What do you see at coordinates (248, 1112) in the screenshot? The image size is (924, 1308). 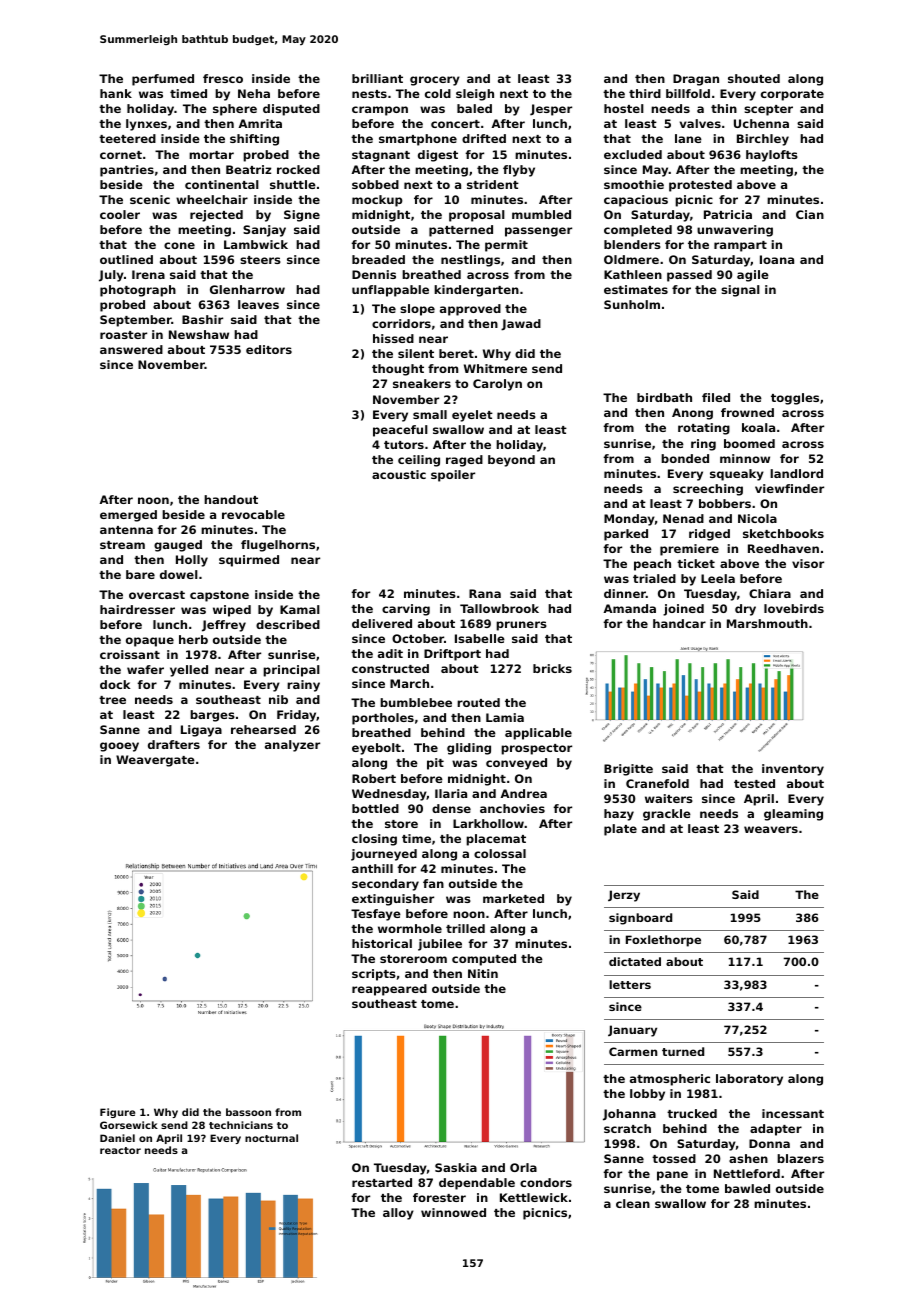 I see `bassoon` at bounding box center [248, 1112].
